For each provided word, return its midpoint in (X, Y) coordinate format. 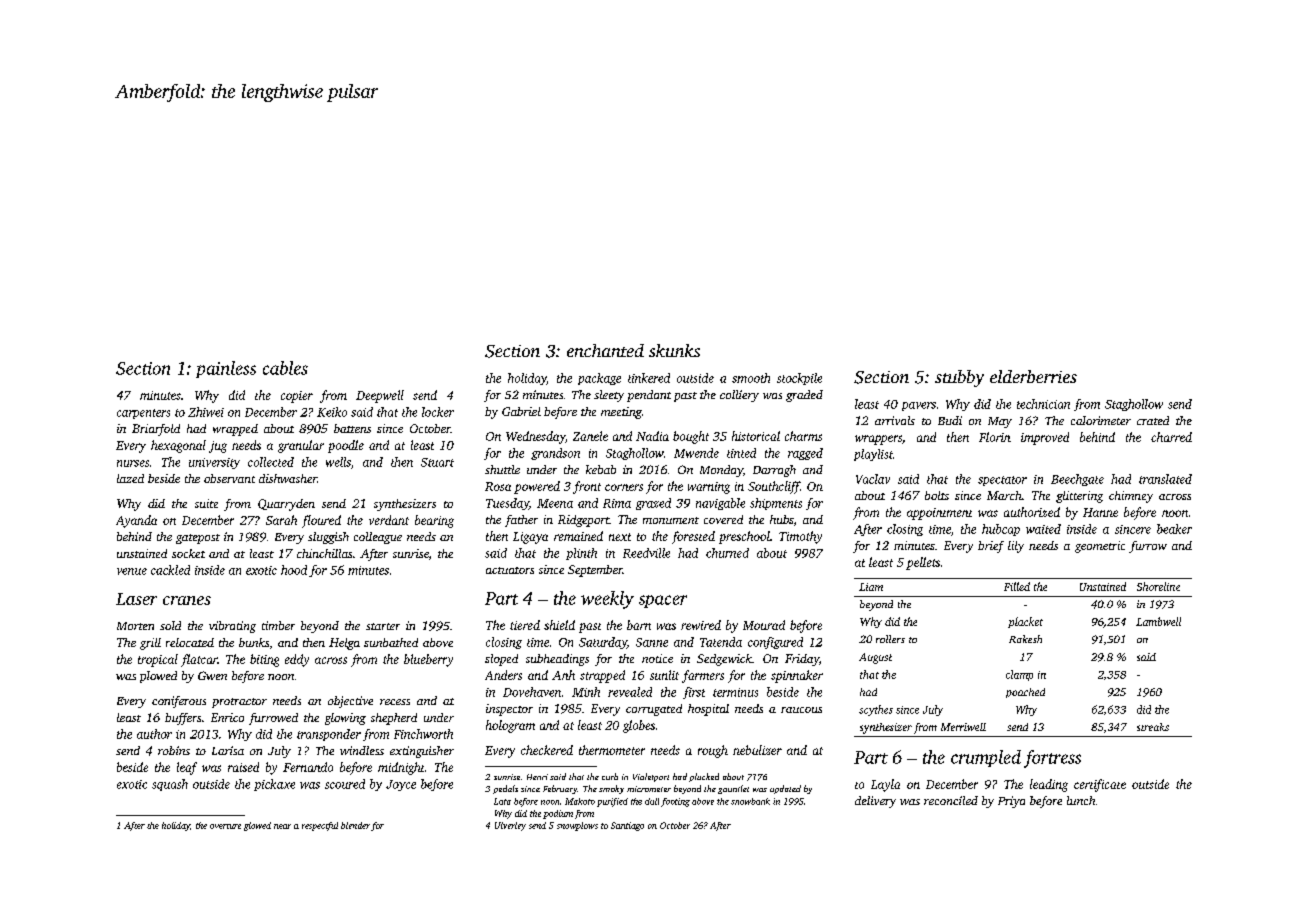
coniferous (179, 702)
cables (285, 368)
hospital (708, 710)
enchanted (605, 350)
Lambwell (1158, 621)
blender (355, 825)
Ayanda (136, 521)
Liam (871, 587)
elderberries (1033, 376)
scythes (876, 710)
